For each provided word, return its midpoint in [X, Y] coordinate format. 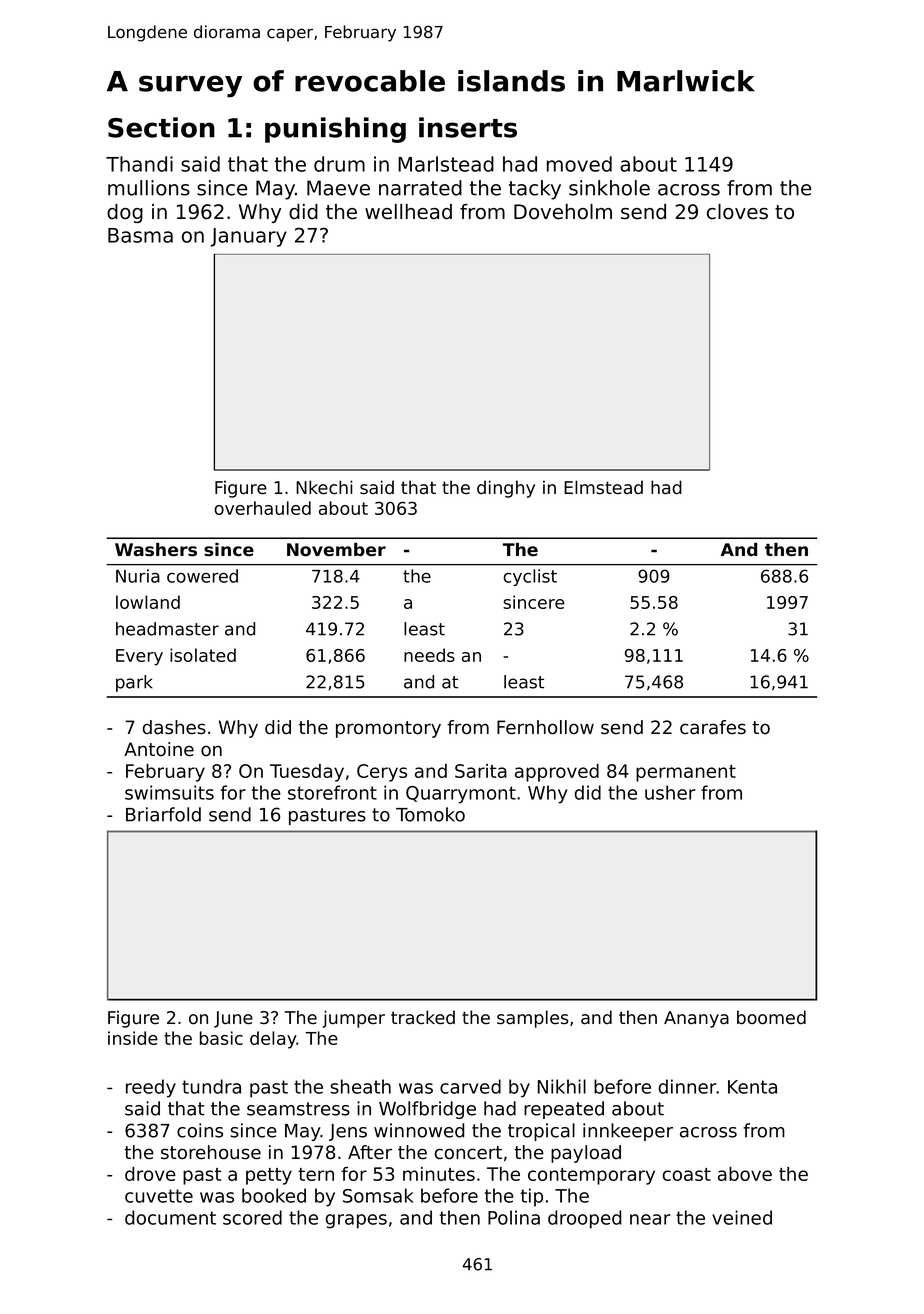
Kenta [752, 1087]
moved [579, 164]
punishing [335, 130]
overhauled [262, 508]
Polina [514, 1217]
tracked [423, 1017]
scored [252, 1217]
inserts [468, 127]
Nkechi [324, 487]
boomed [771, 1017]
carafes [713, 727]
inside [133, 1038]
